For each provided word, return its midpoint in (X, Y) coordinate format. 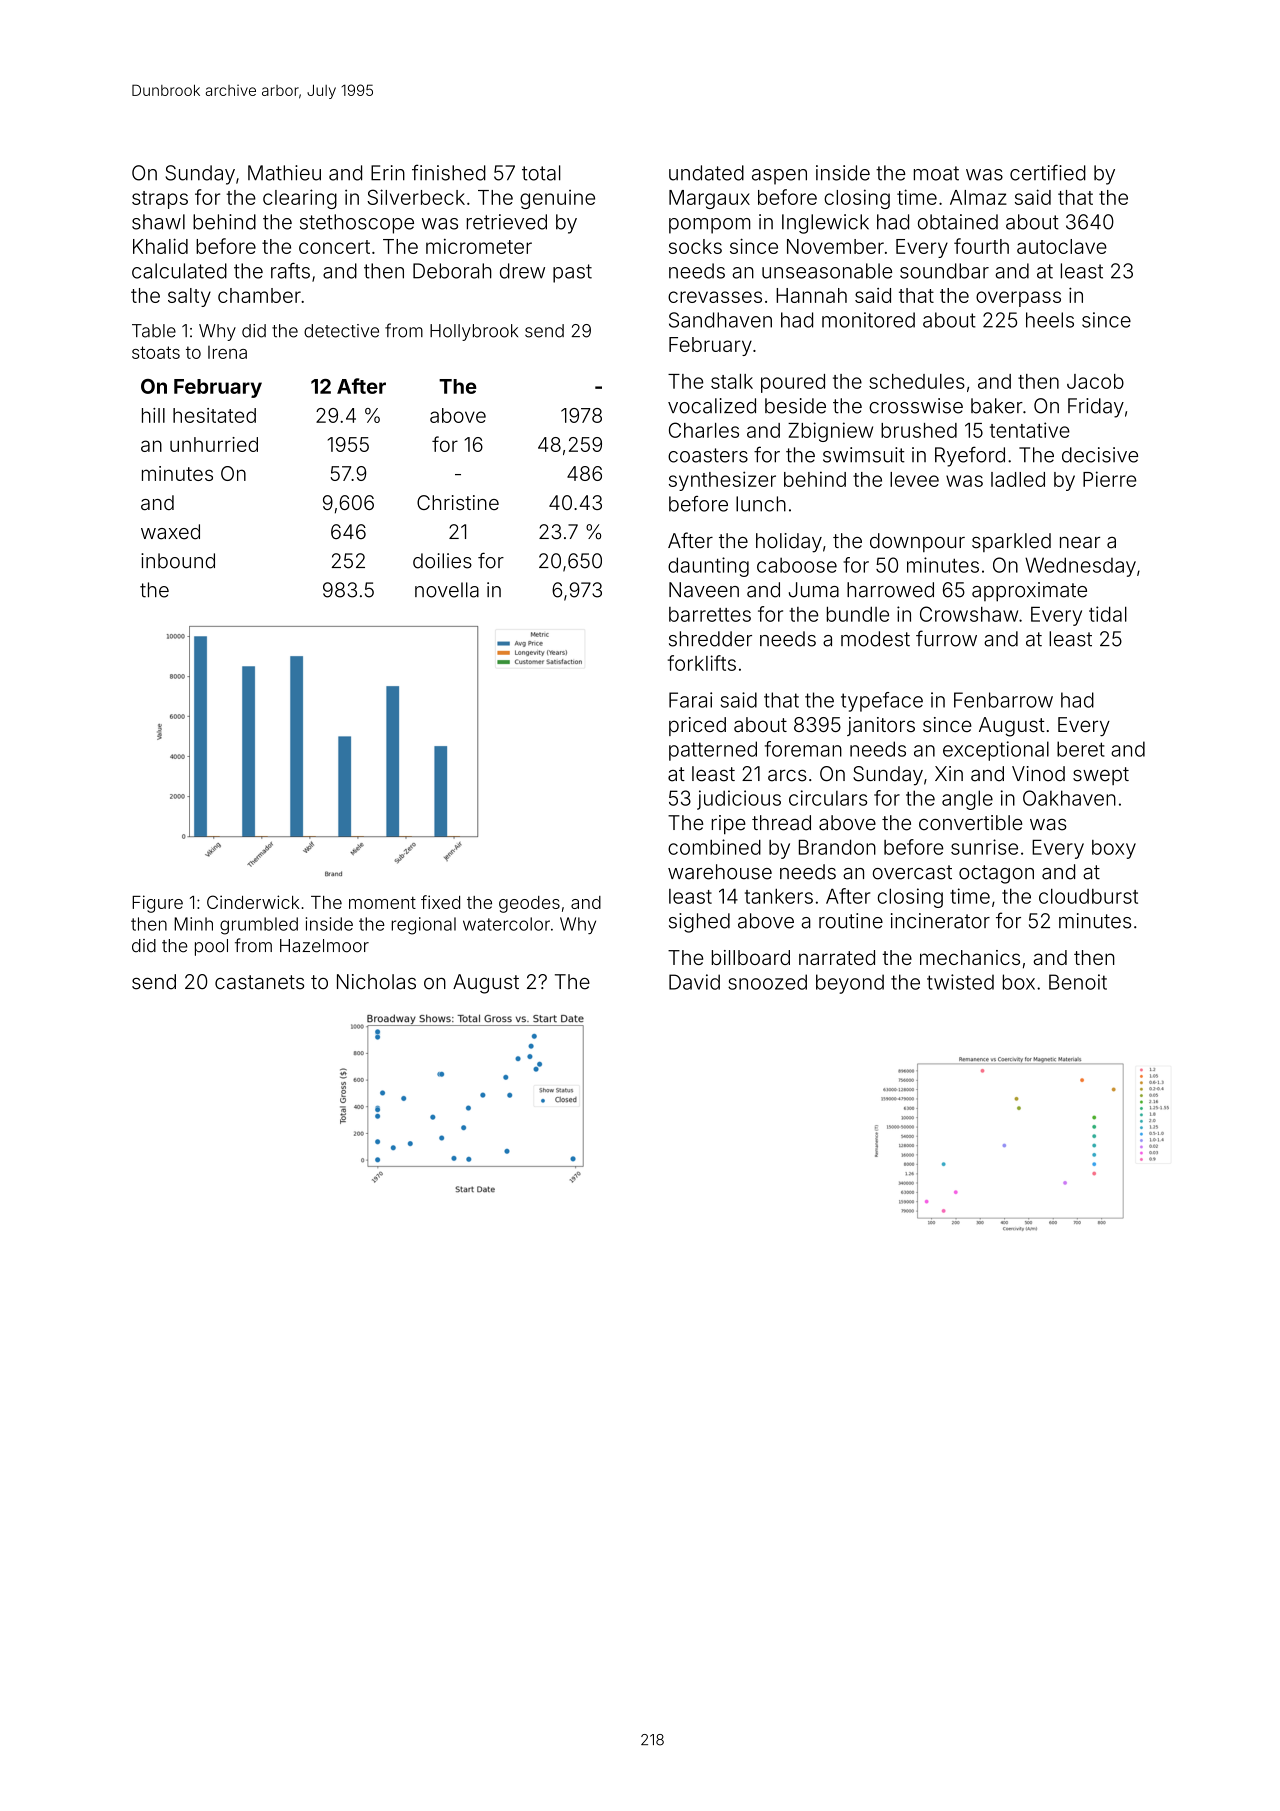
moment (382, 903)
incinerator (940, 921)
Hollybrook (474, 332)
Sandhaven (720, 320)
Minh (193, 924)
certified (1048, 172)
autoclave (1062, 246)
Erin (388, 173)
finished (449, 172)
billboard (751, 957)
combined (714, 847)
